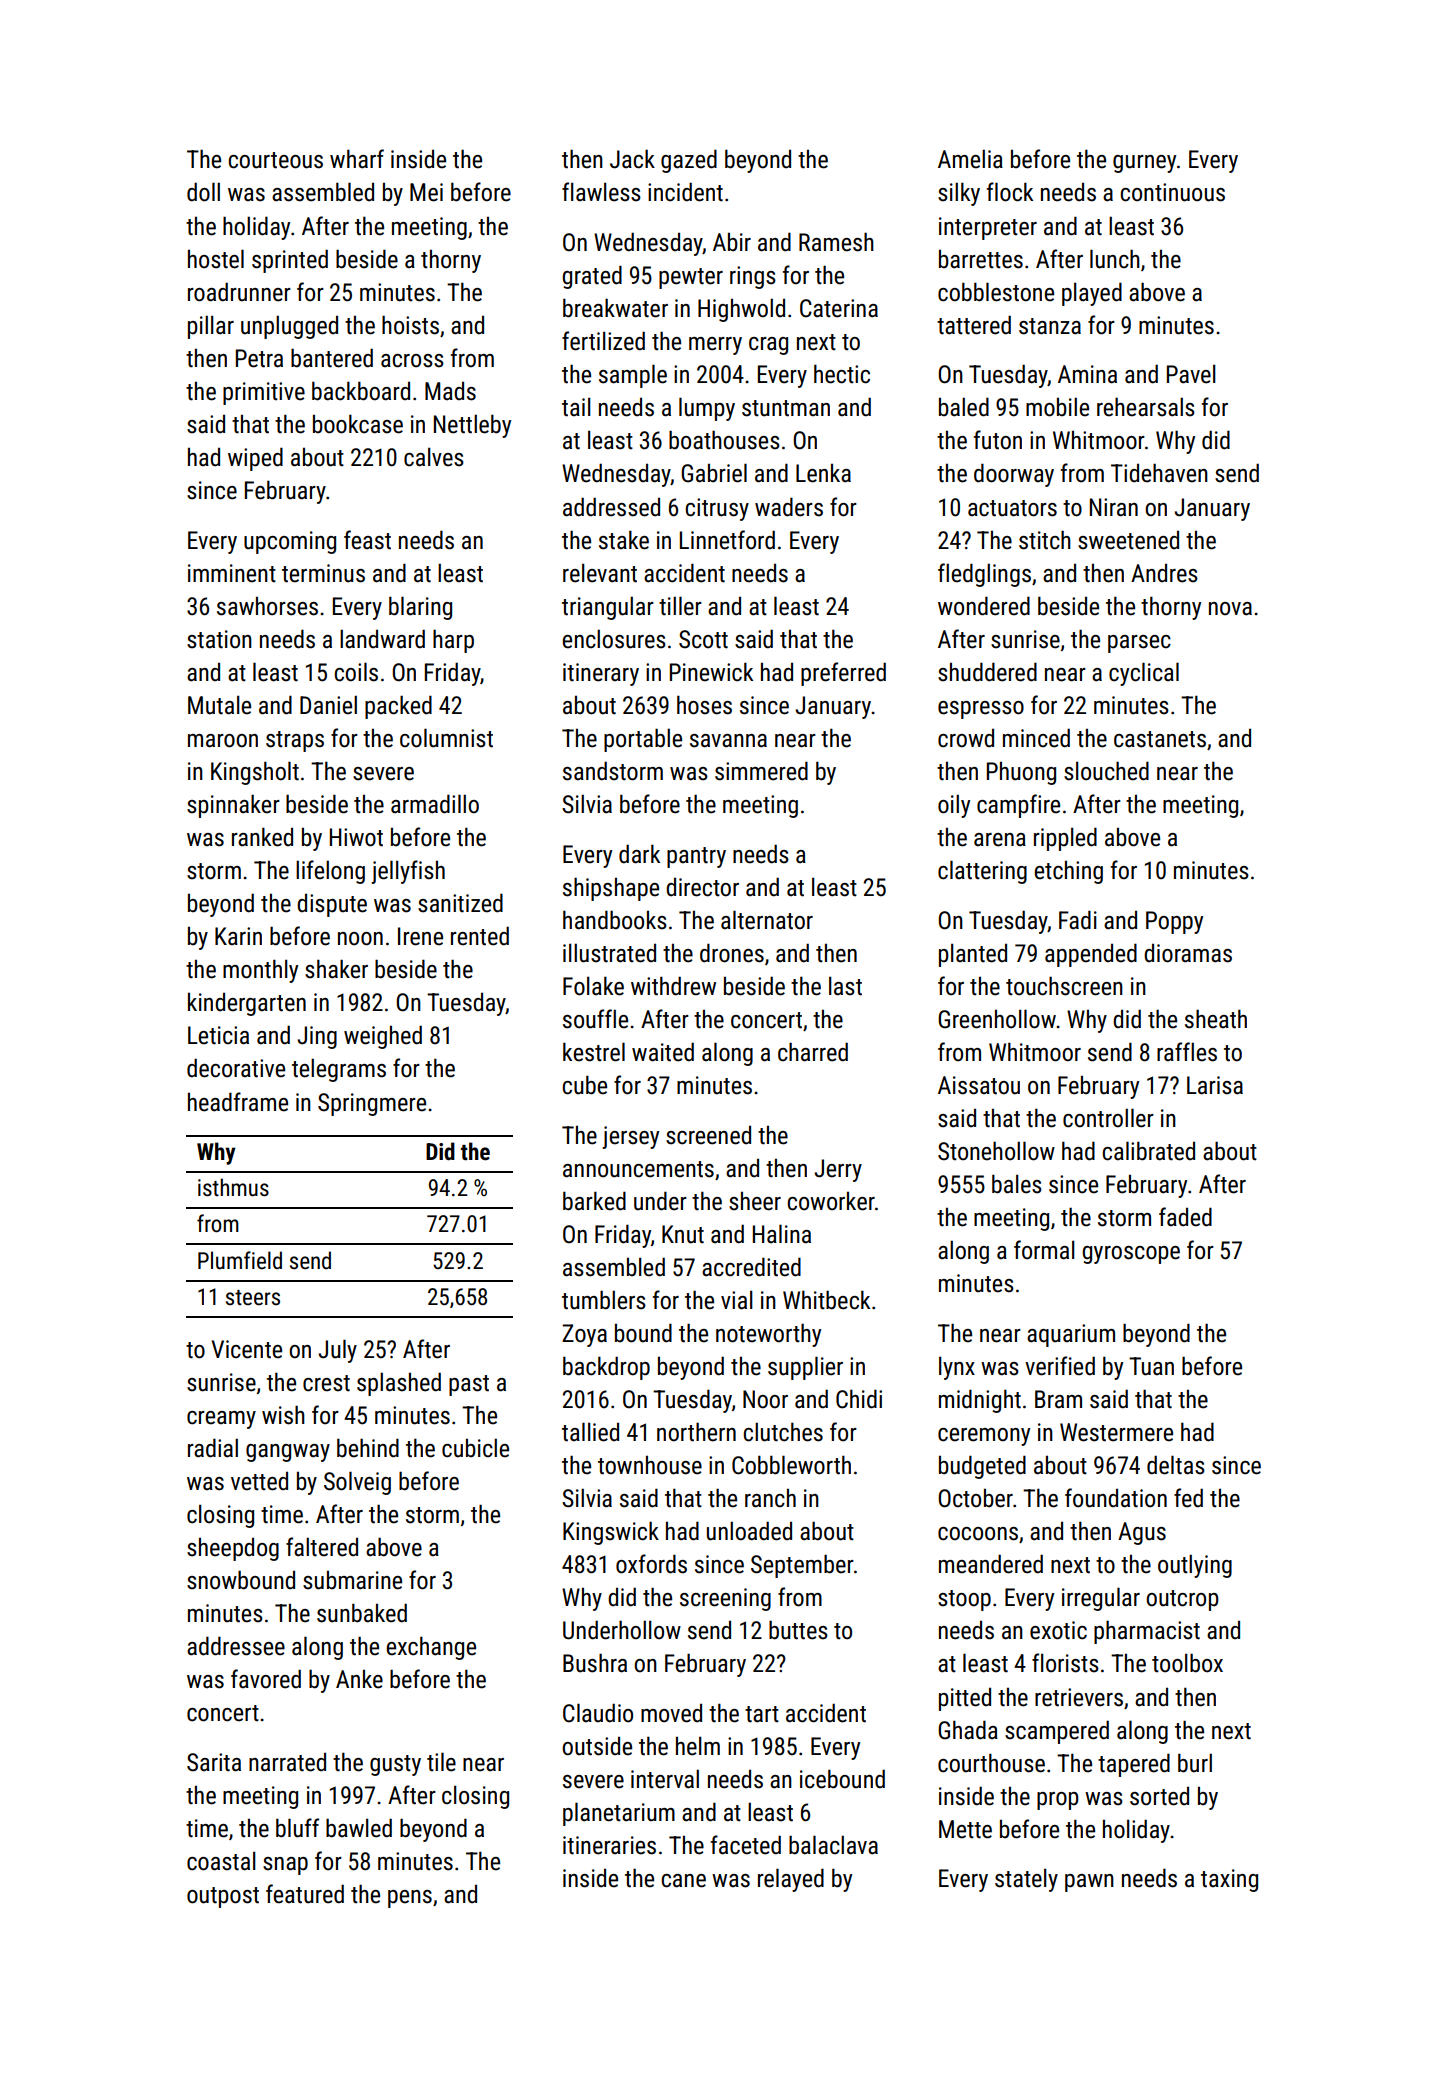 Image resolution: width=1450 pixels, height=2100 pixels. What do you see at coordinates (1191, 374) in the screenshot?
I see `Pavel` at bounding box center [1191, 374].
